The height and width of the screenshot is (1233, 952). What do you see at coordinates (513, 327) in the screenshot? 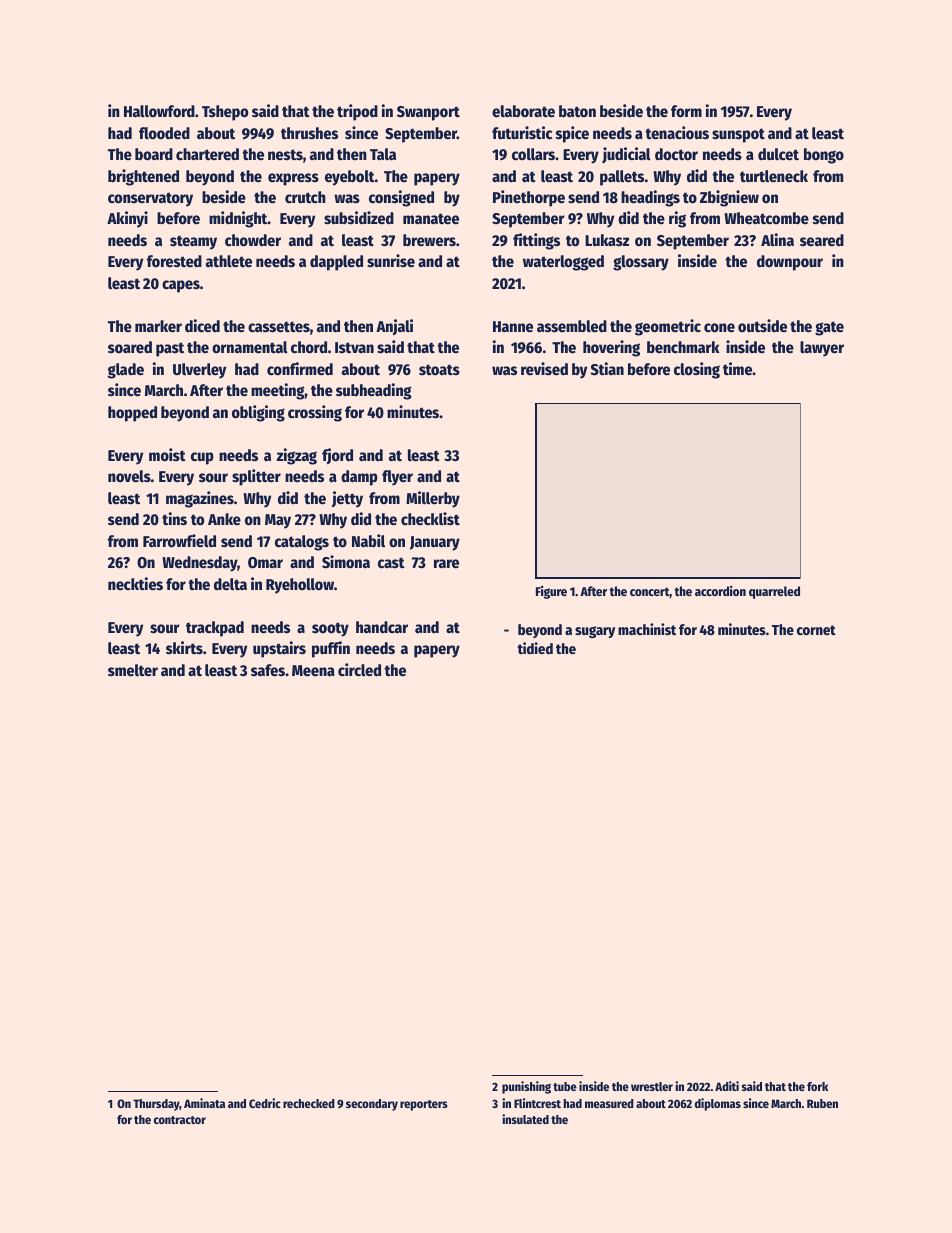
I see `Hanne` at bounding box center [513, 327].
